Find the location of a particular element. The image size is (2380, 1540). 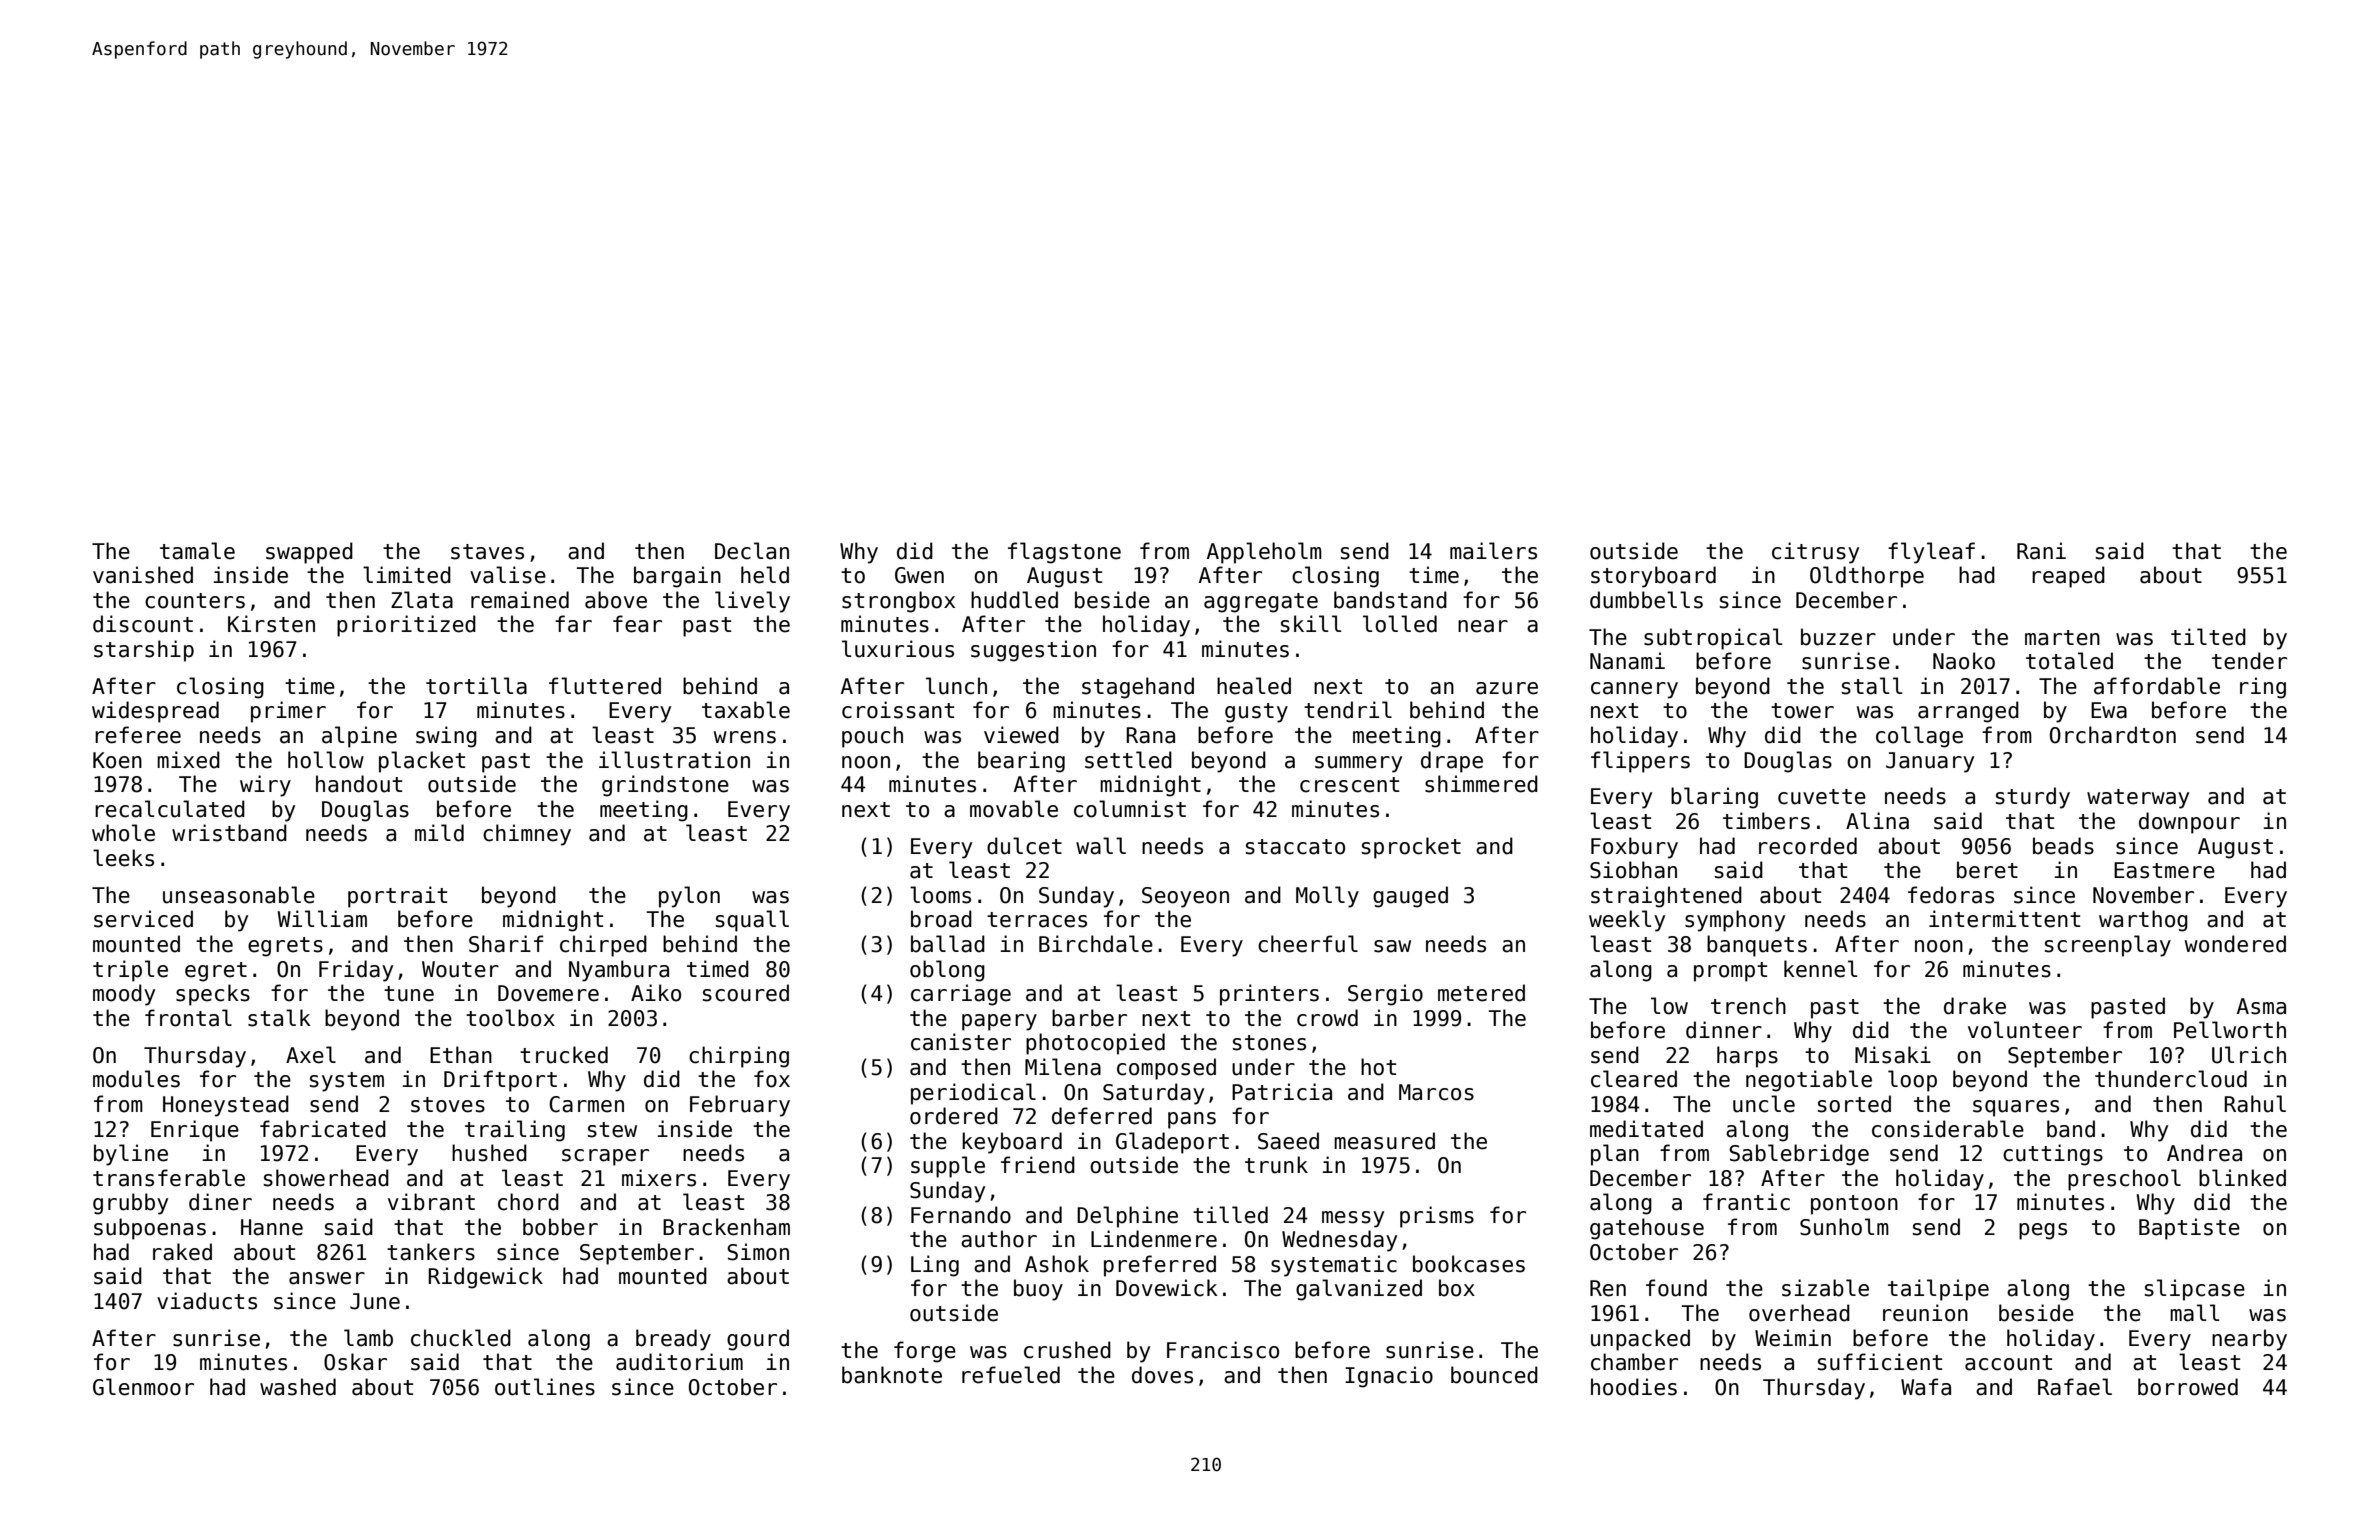

Rani is located at coordinates (2041, 551).
